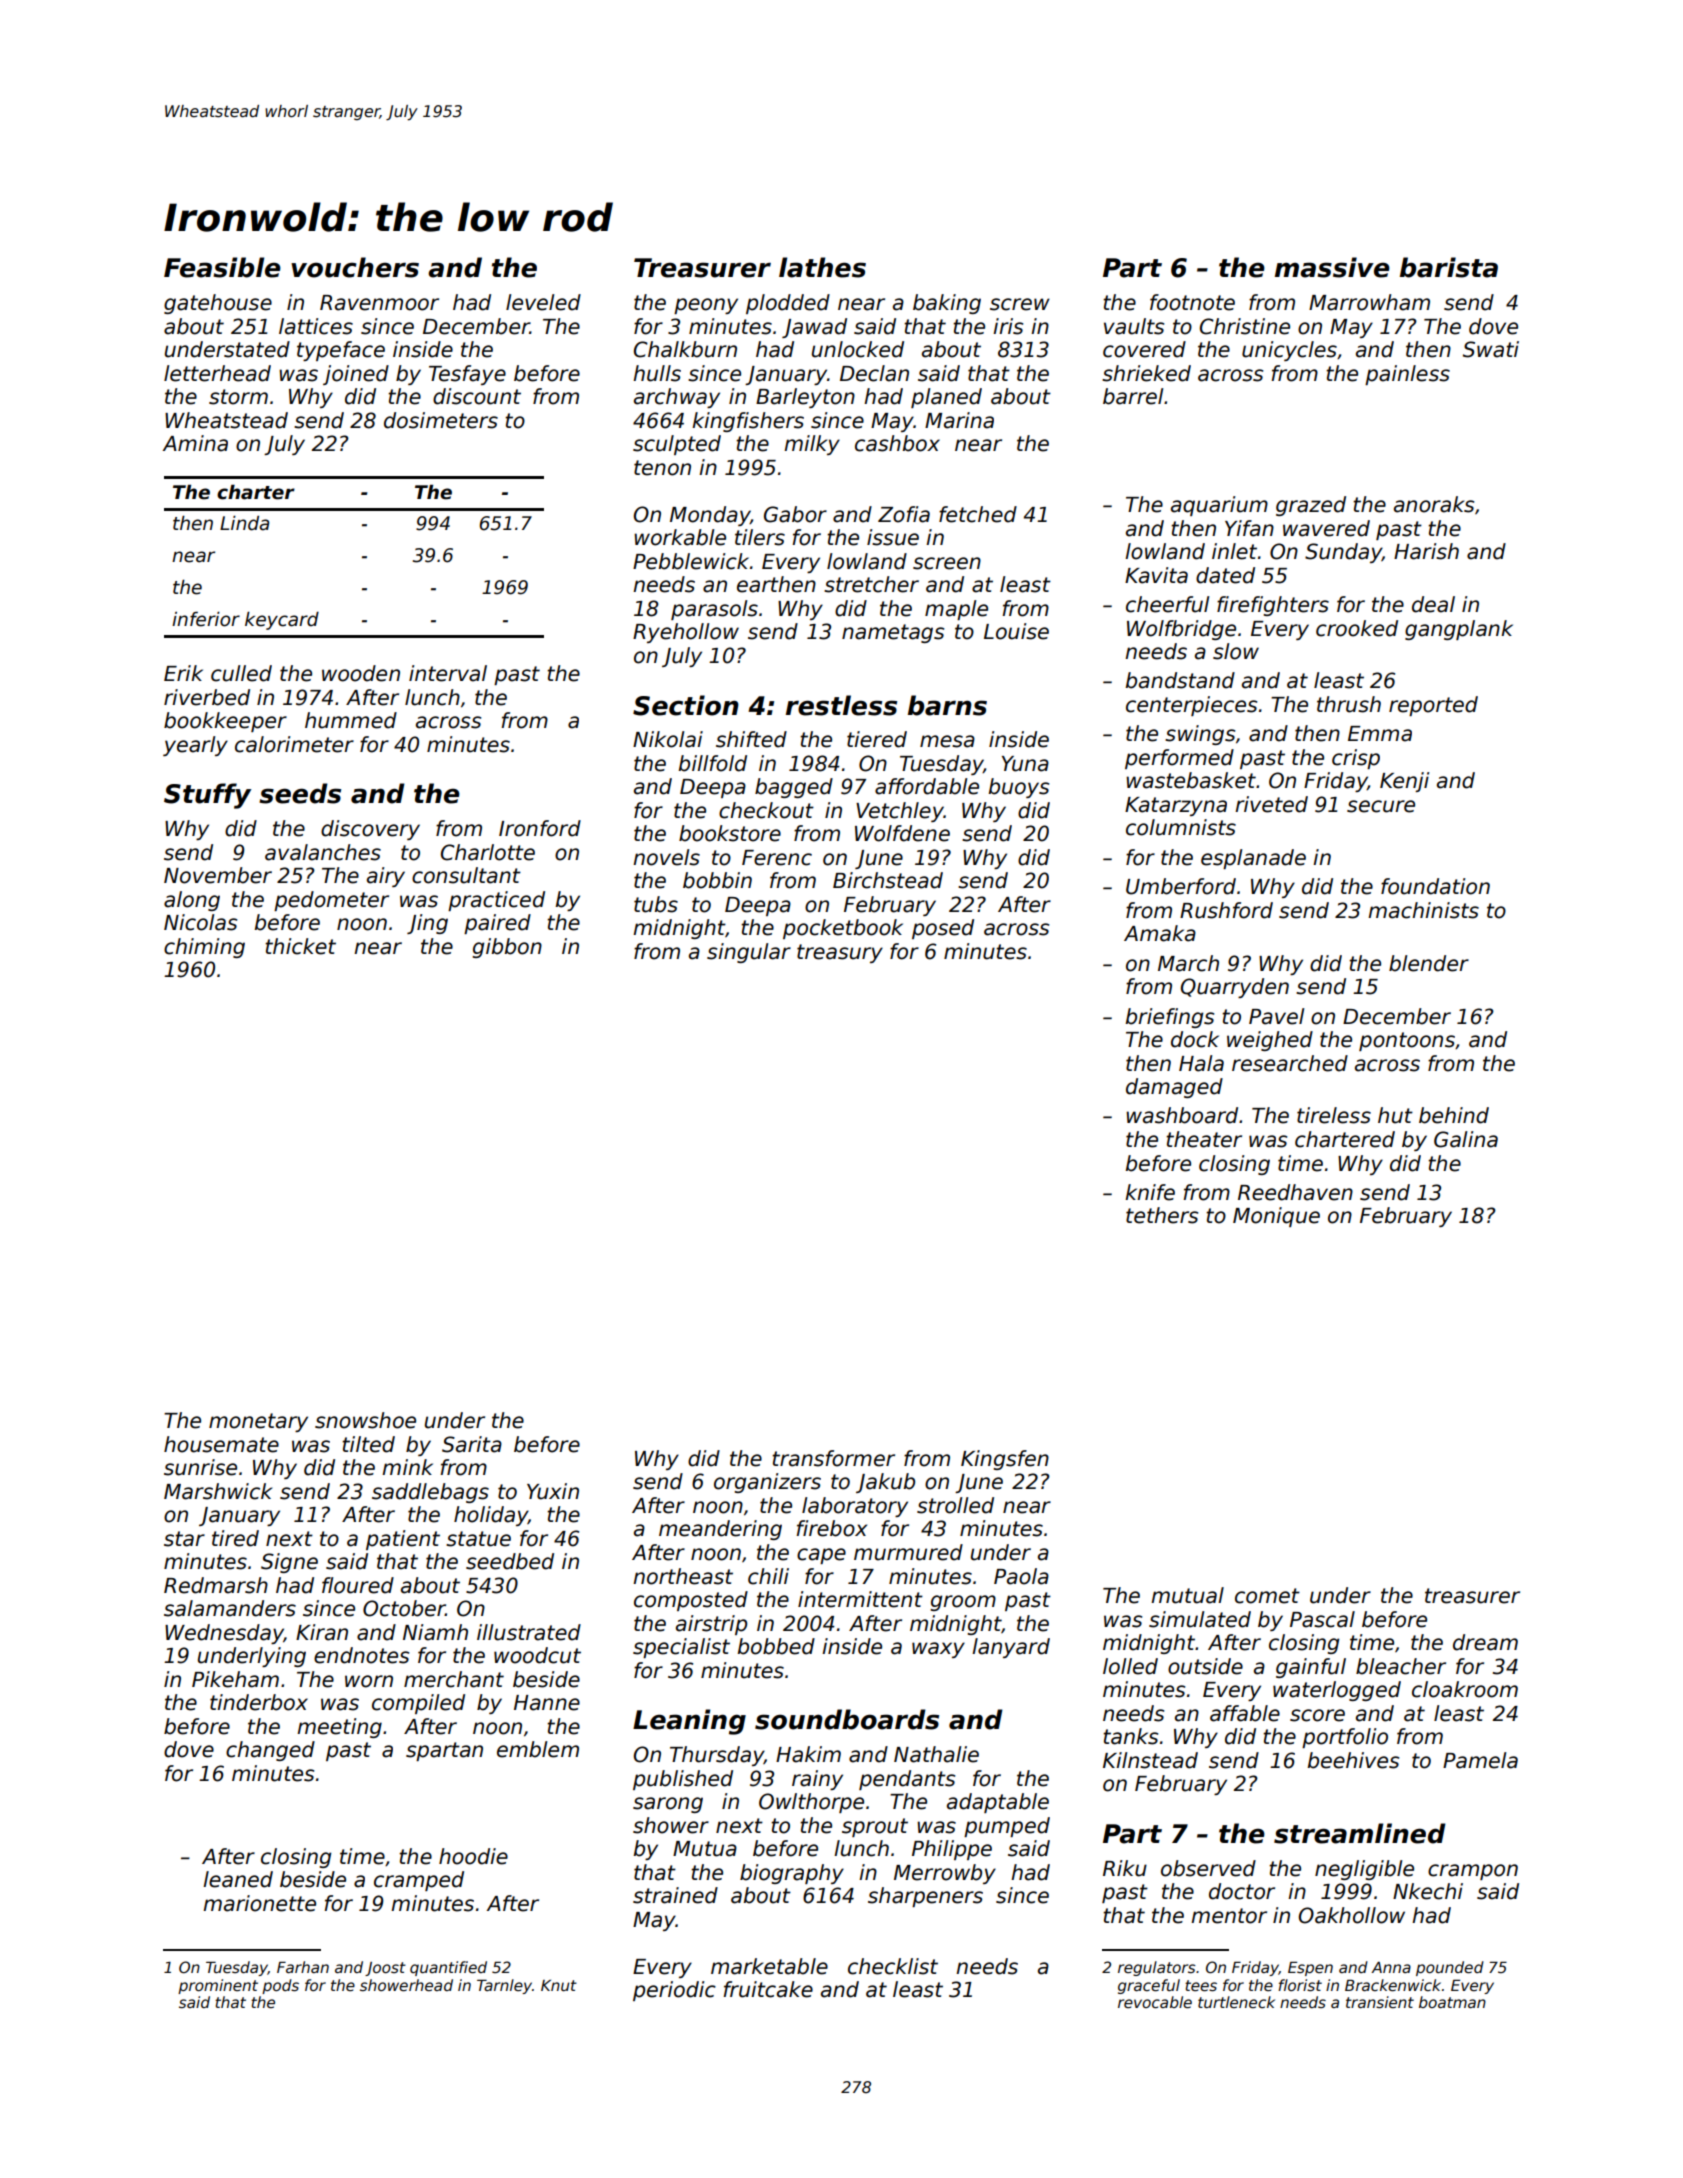 The height and width of the screenshot is (2178, 1683). What do you see at coordinates (473, 1856) in the screenshot?
I see `hoodie` at bounding box center [473, 1856].
